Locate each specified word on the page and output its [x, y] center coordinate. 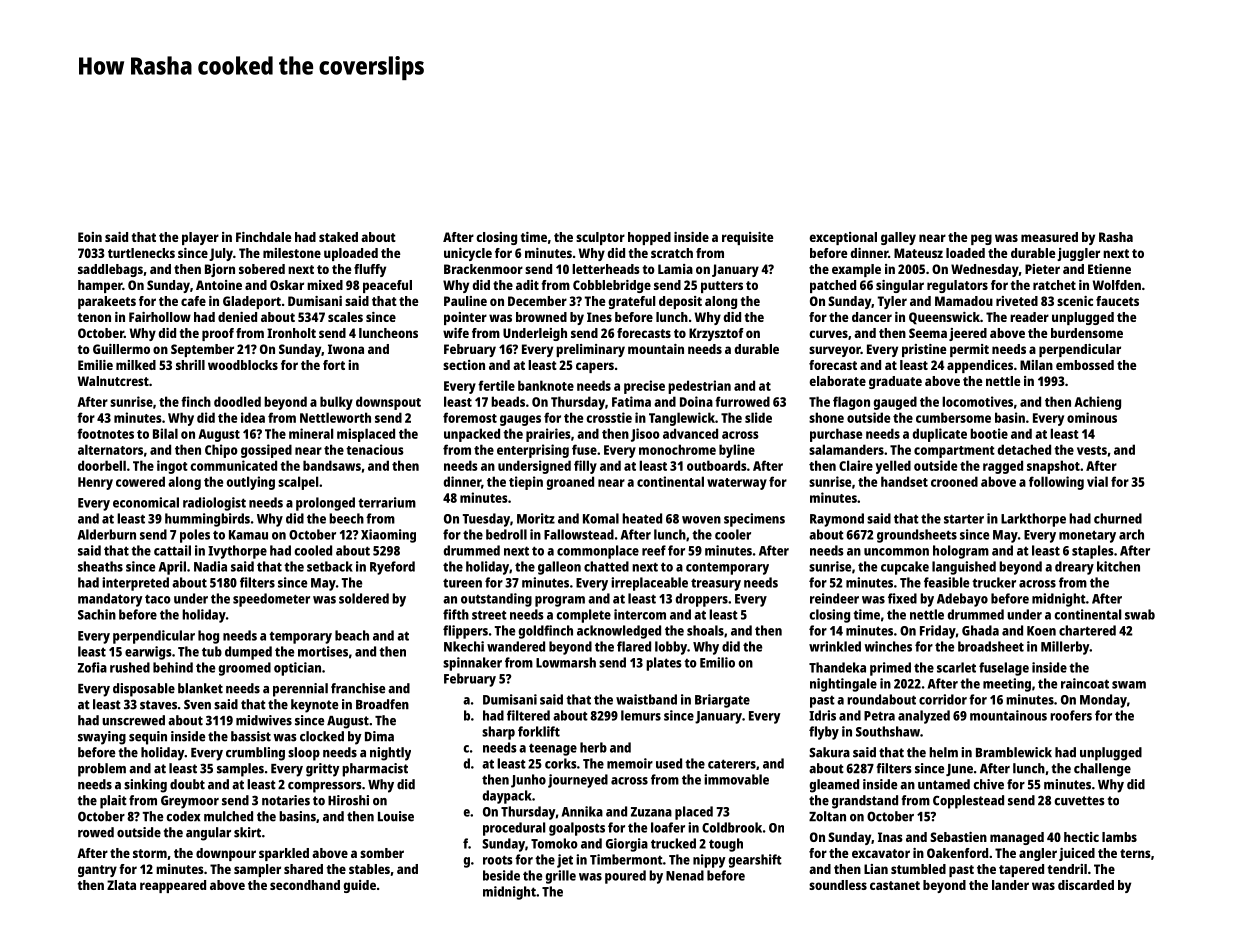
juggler [1078, 254]
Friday [938, 632]
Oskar [287, 285]
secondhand [305, 885]
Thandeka [837, 667]
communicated [233, 465]
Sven [197, 704]
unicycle [468, 254]
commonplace [598, 552]
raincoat [1085, 683]
